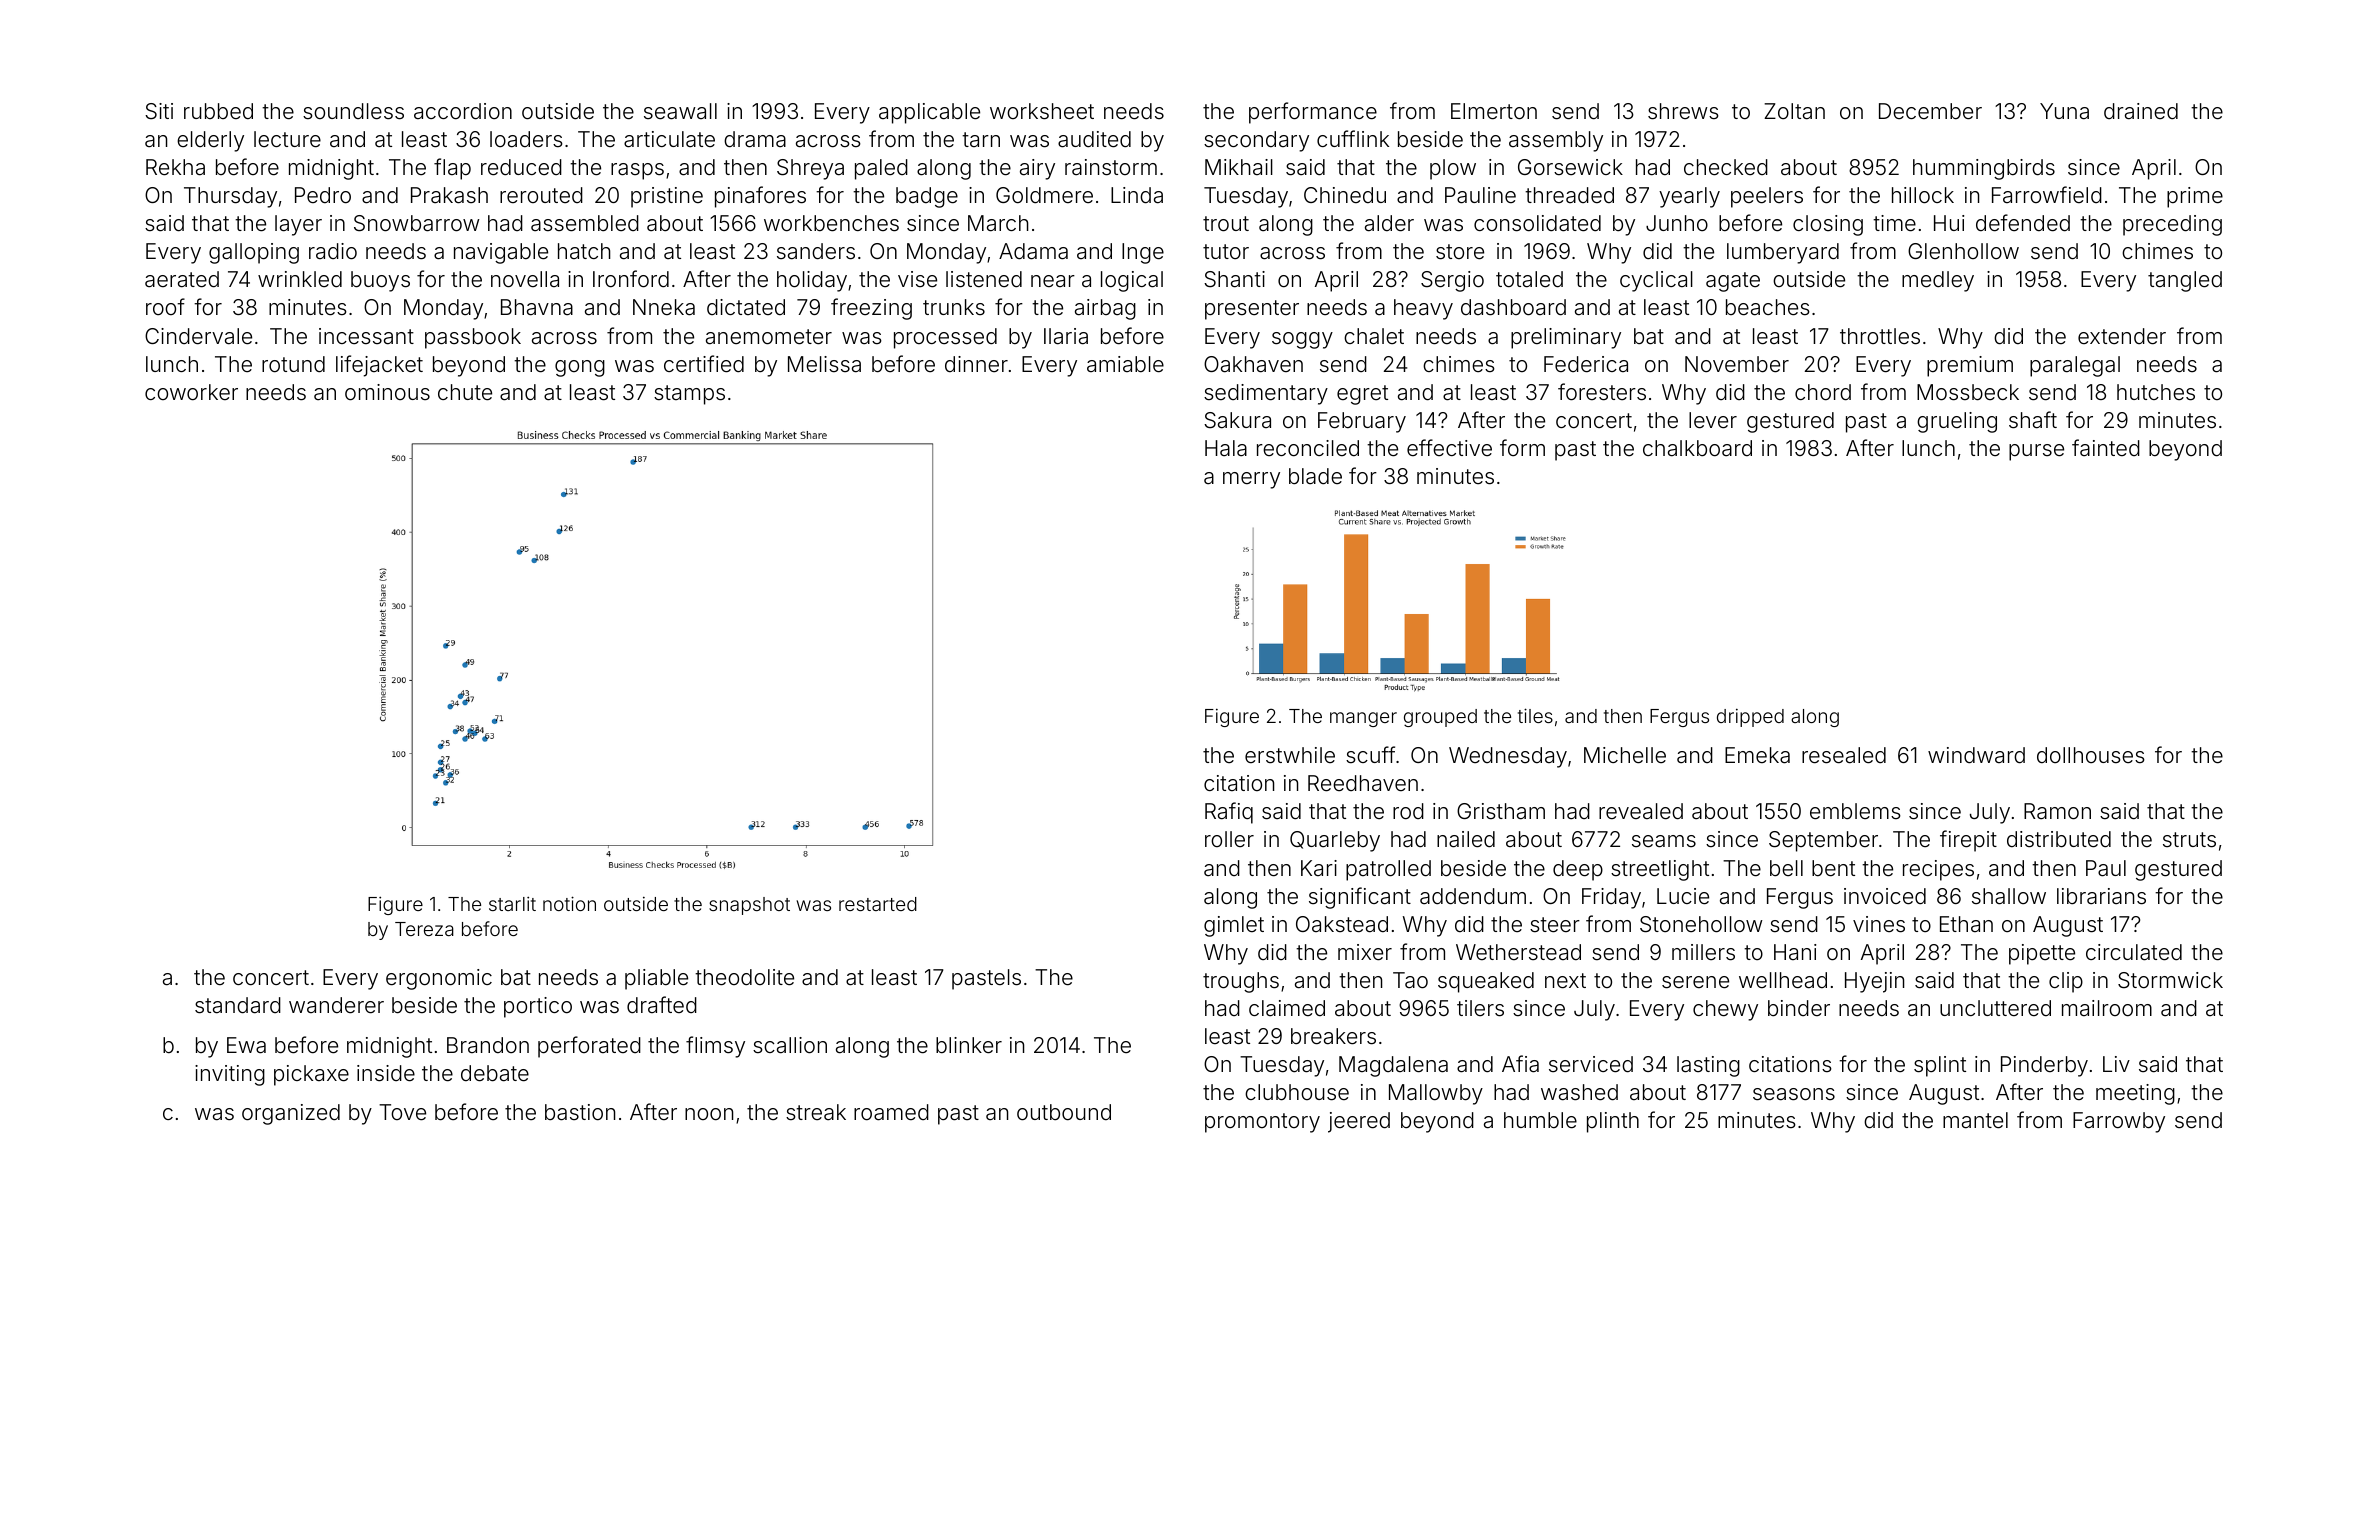 This image has height=1532, width=2368. I want to click on erstwhile, so click(1290, 755).
